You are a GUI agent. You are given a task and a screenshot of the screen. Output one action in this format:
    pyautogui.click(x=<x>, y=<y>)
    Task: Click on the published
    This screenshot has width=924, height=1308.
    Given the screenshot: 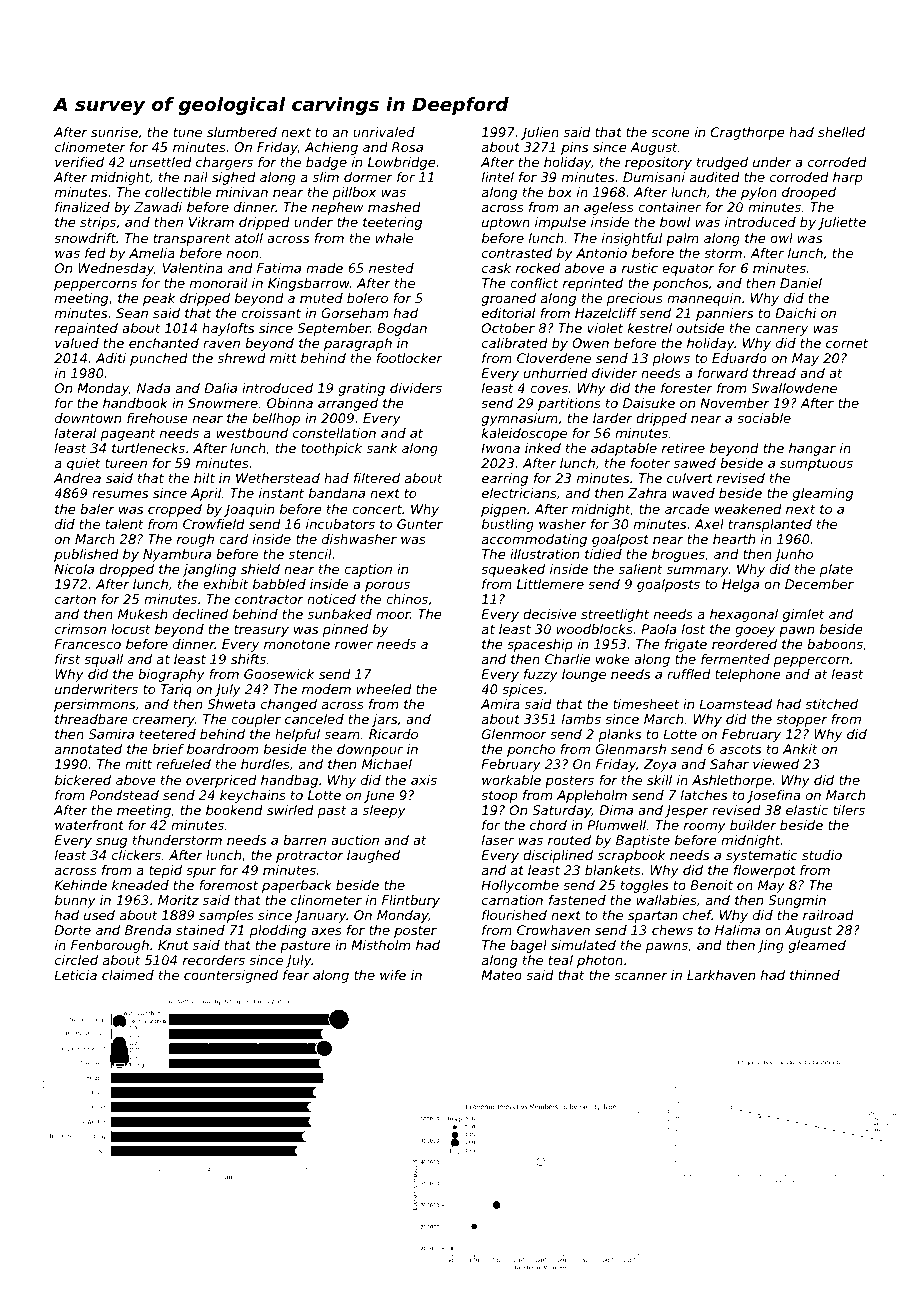 What is the action you would take?
    pyautogui.click(x=86, y=555)
